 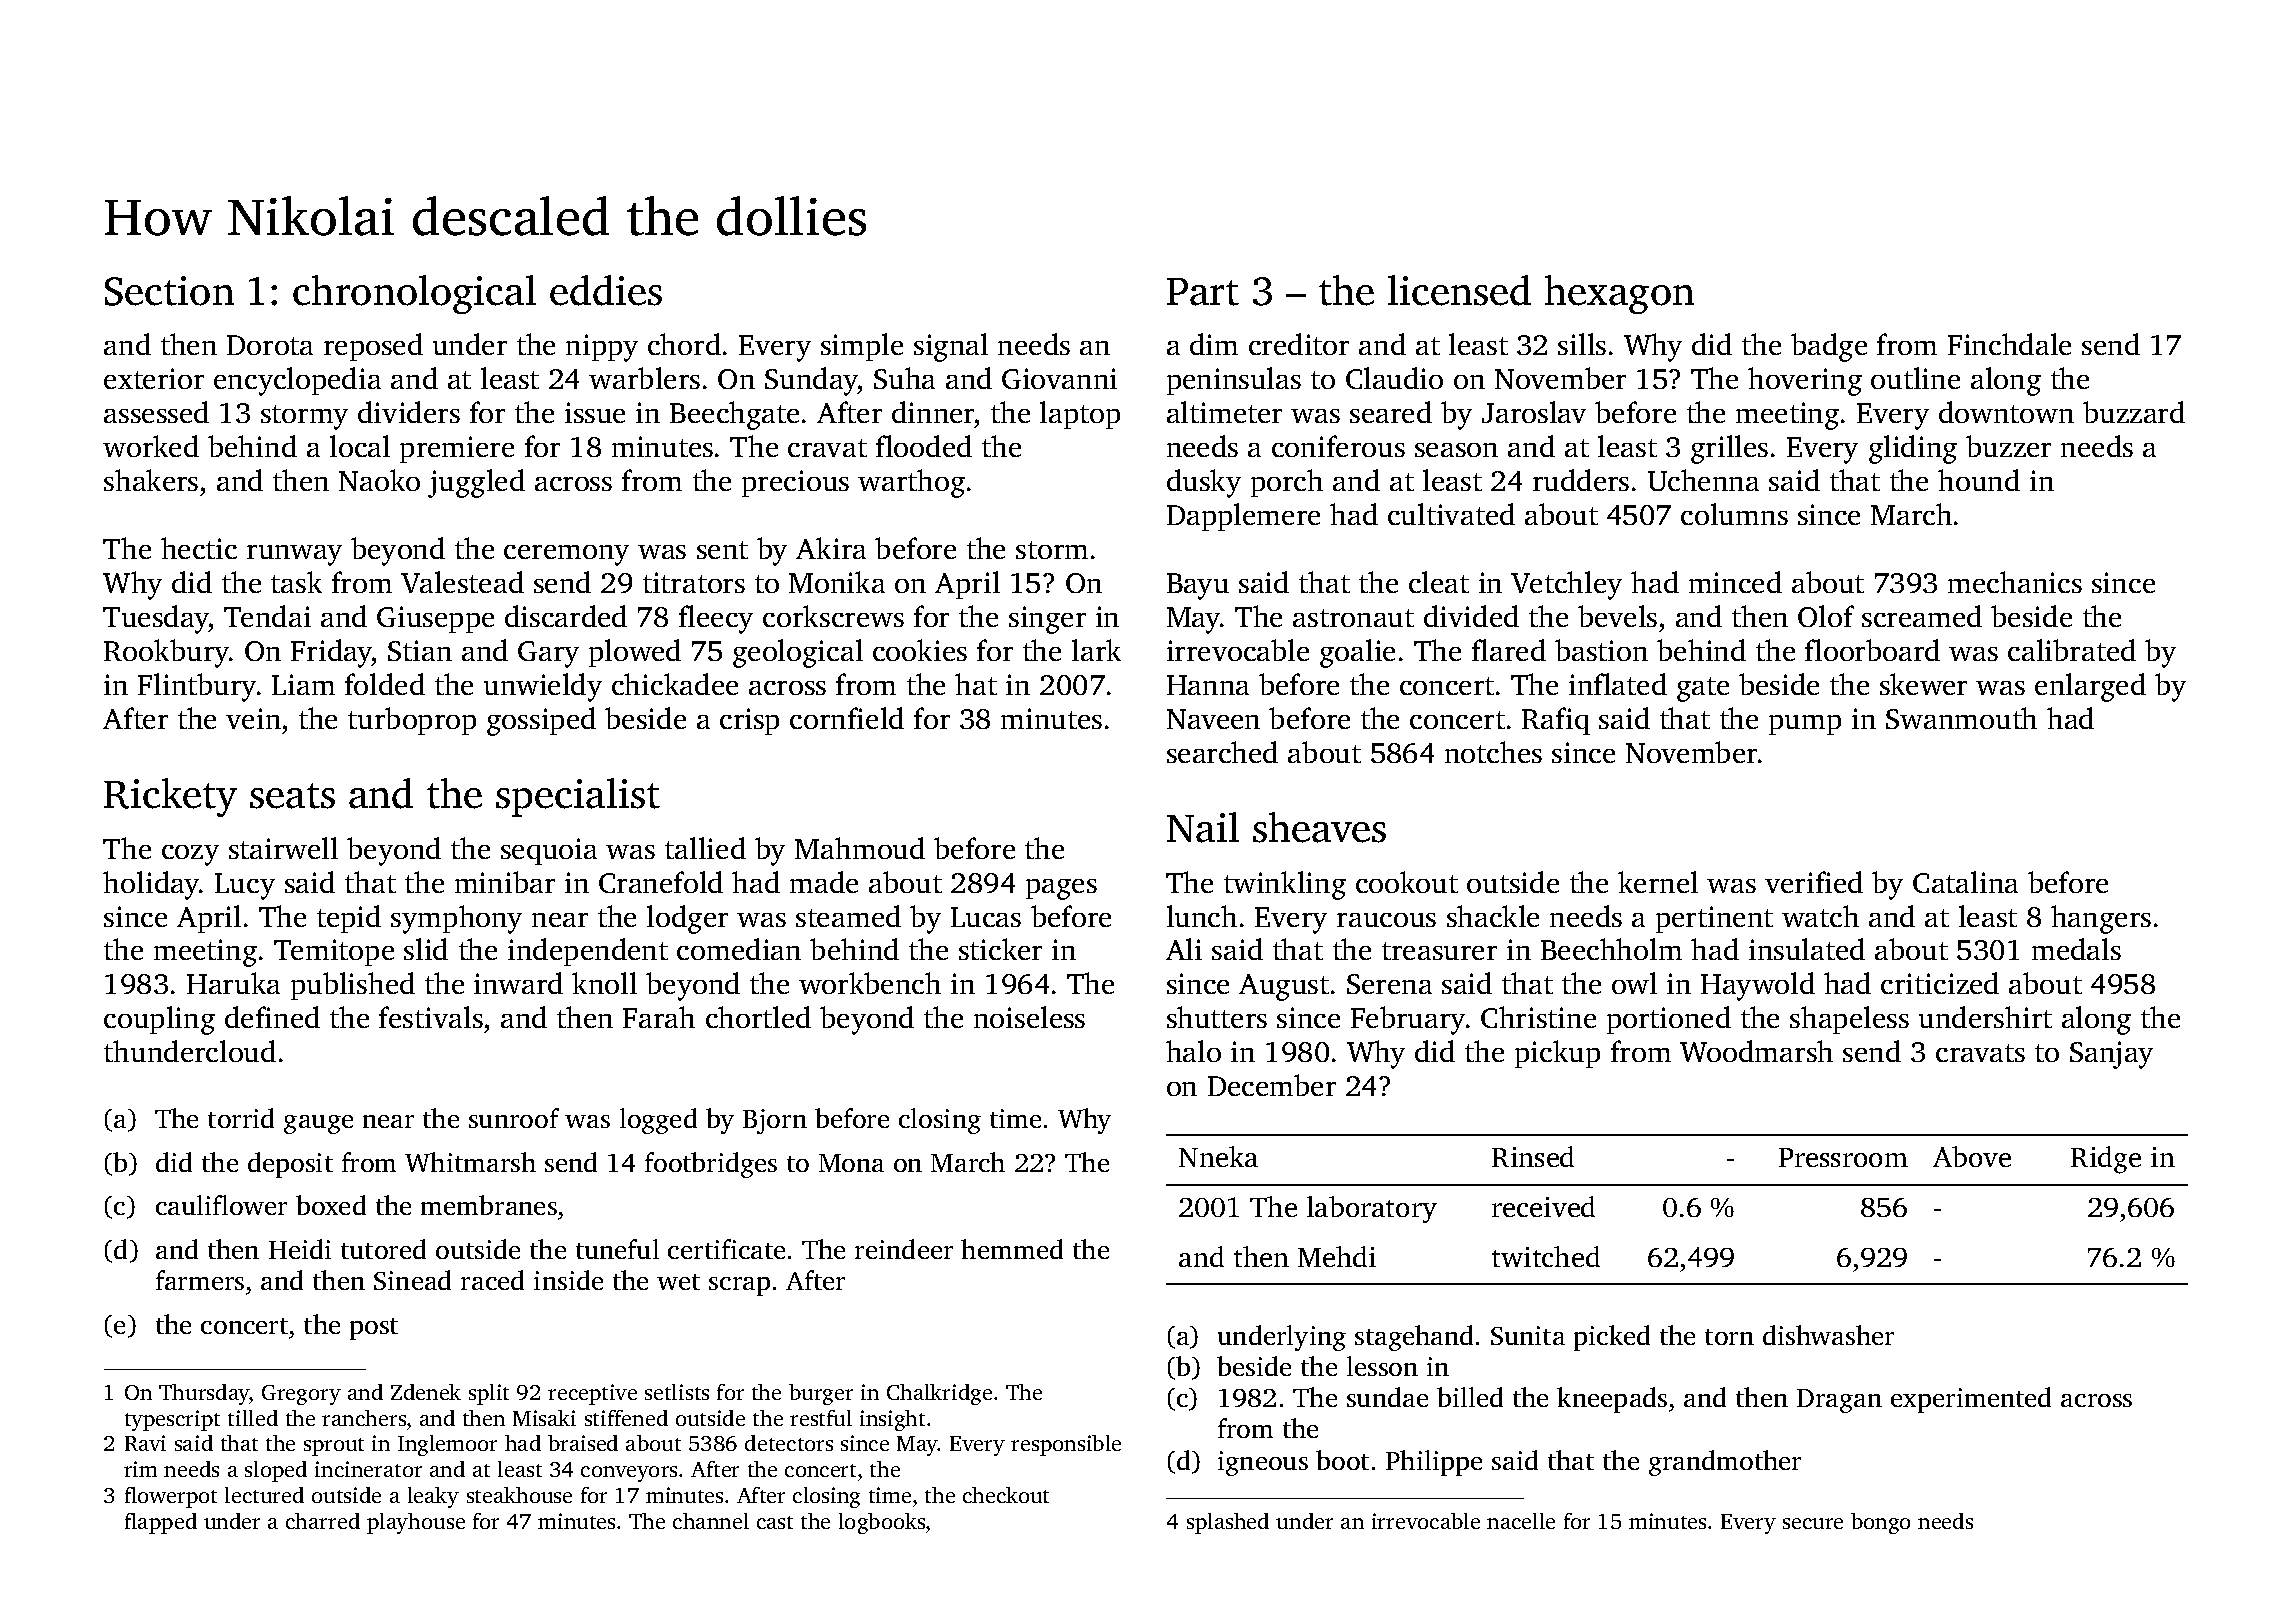 I want to click on sundae, so click(x=1387, y=1397).
